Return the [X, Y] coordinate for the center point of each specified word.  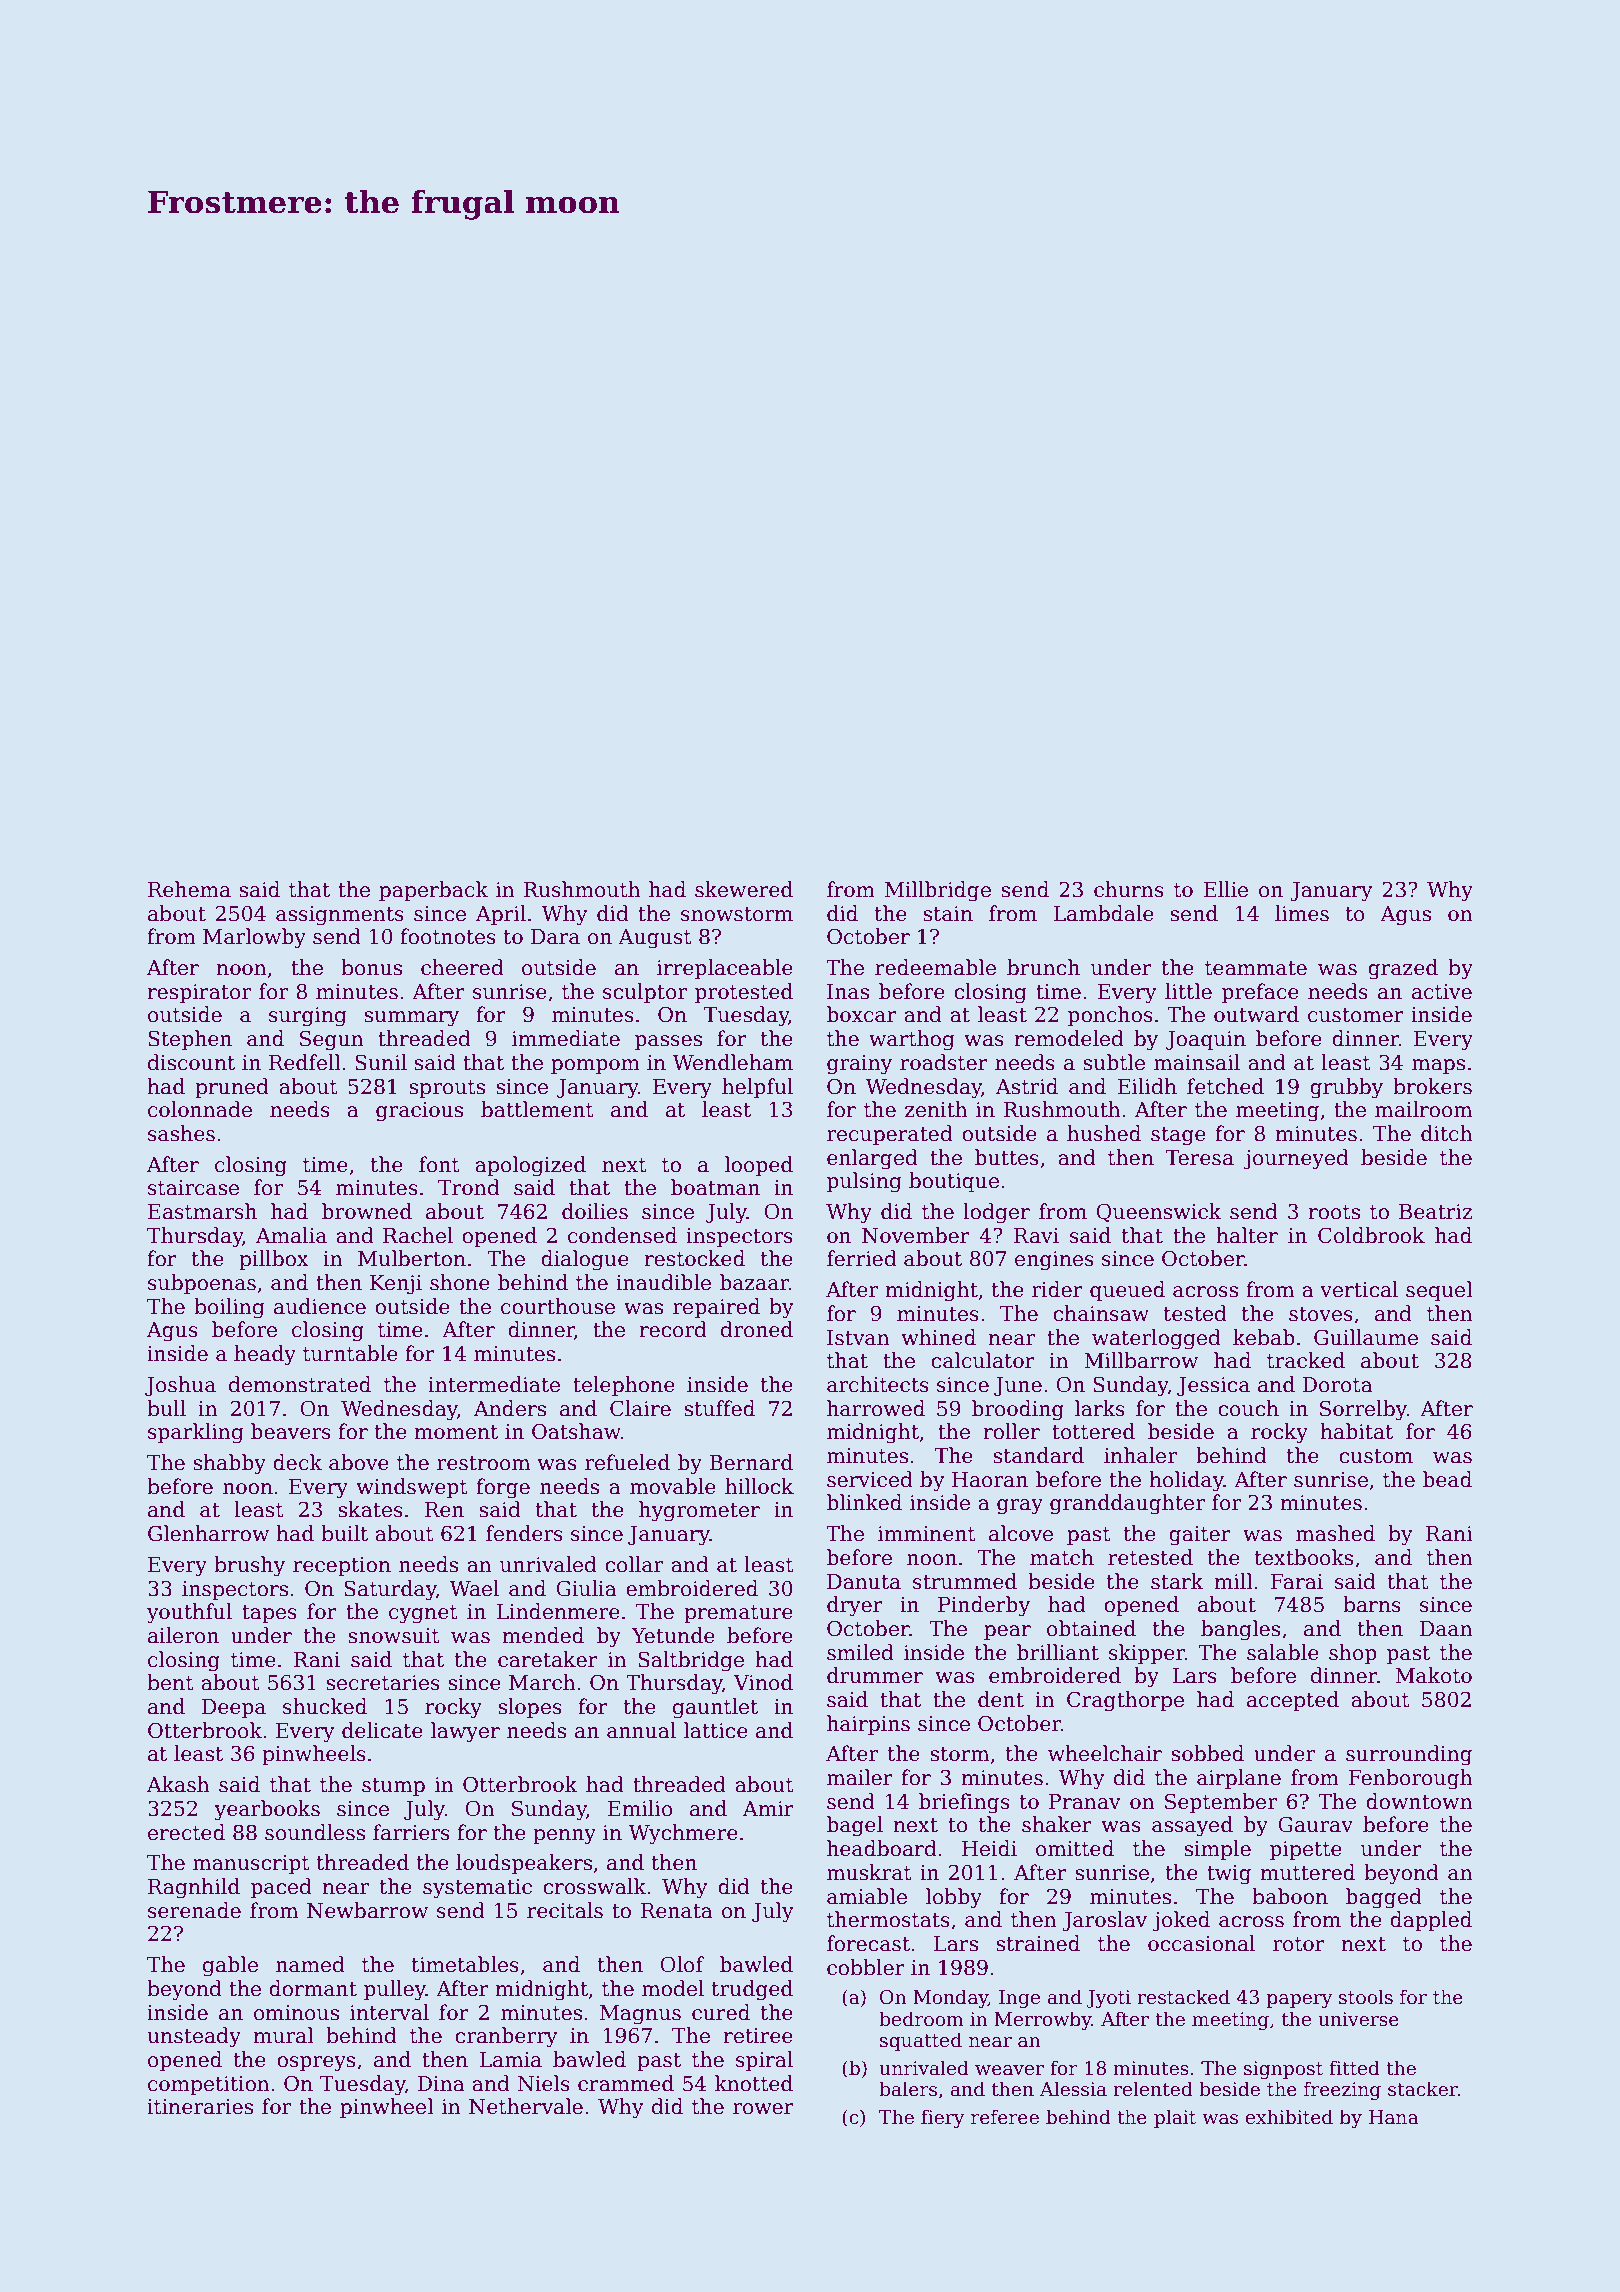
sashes [181, 1133]
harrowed [876, 1408]
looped [759, 1166]
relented [1153, 2089]
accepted [1293, 1701]
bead [1447, 1479]
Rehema [189, 889]
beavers [291, 1431]
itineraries [200, 2107]
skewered [744, 889]
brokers [1432, 1086]
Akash [178, 1784]
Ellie [1225, 889]
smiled [860, 1652]
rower [763, 2109]
